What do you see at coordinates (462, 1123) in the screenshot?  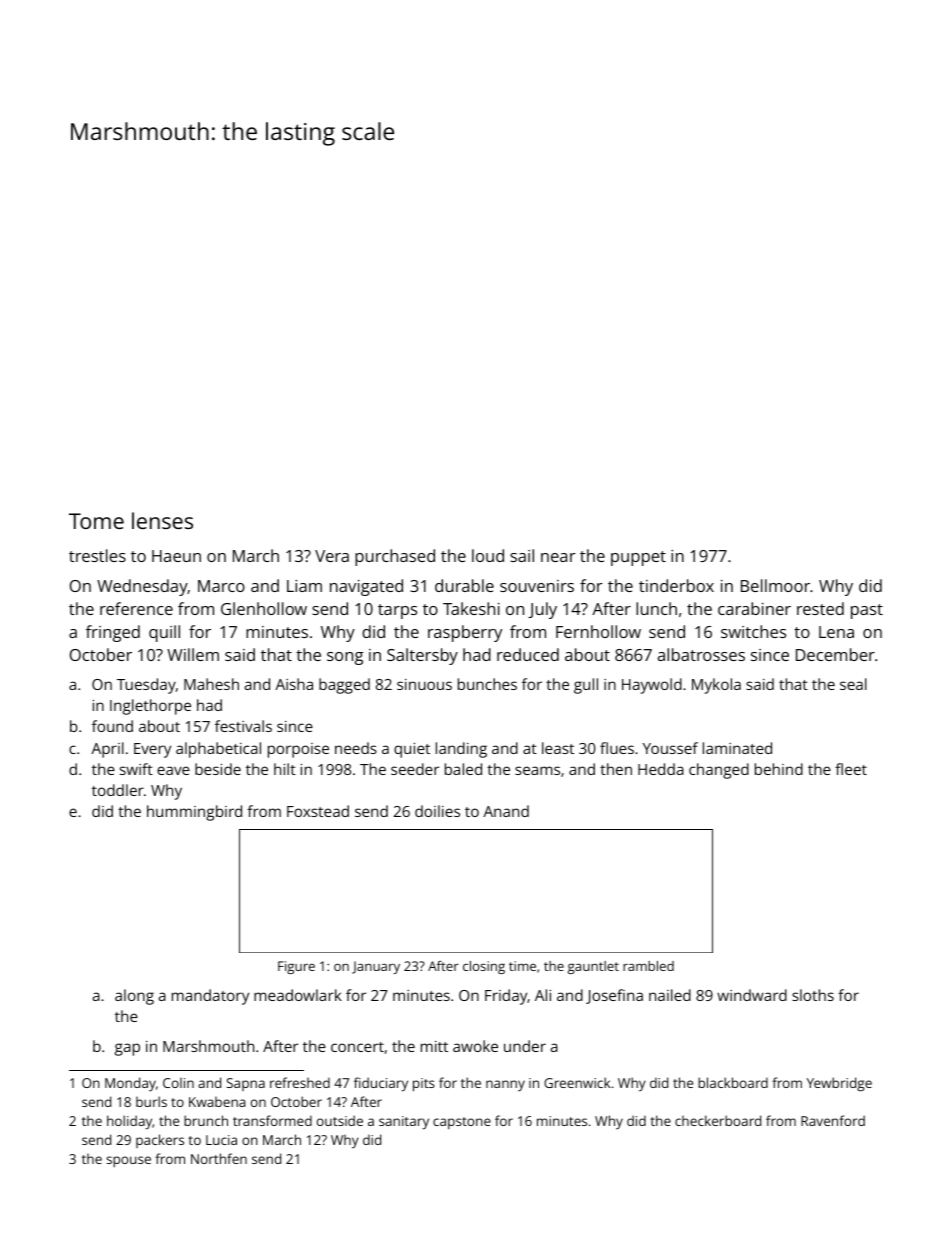 I see `capstone` at bounding box center [462, 1123].
